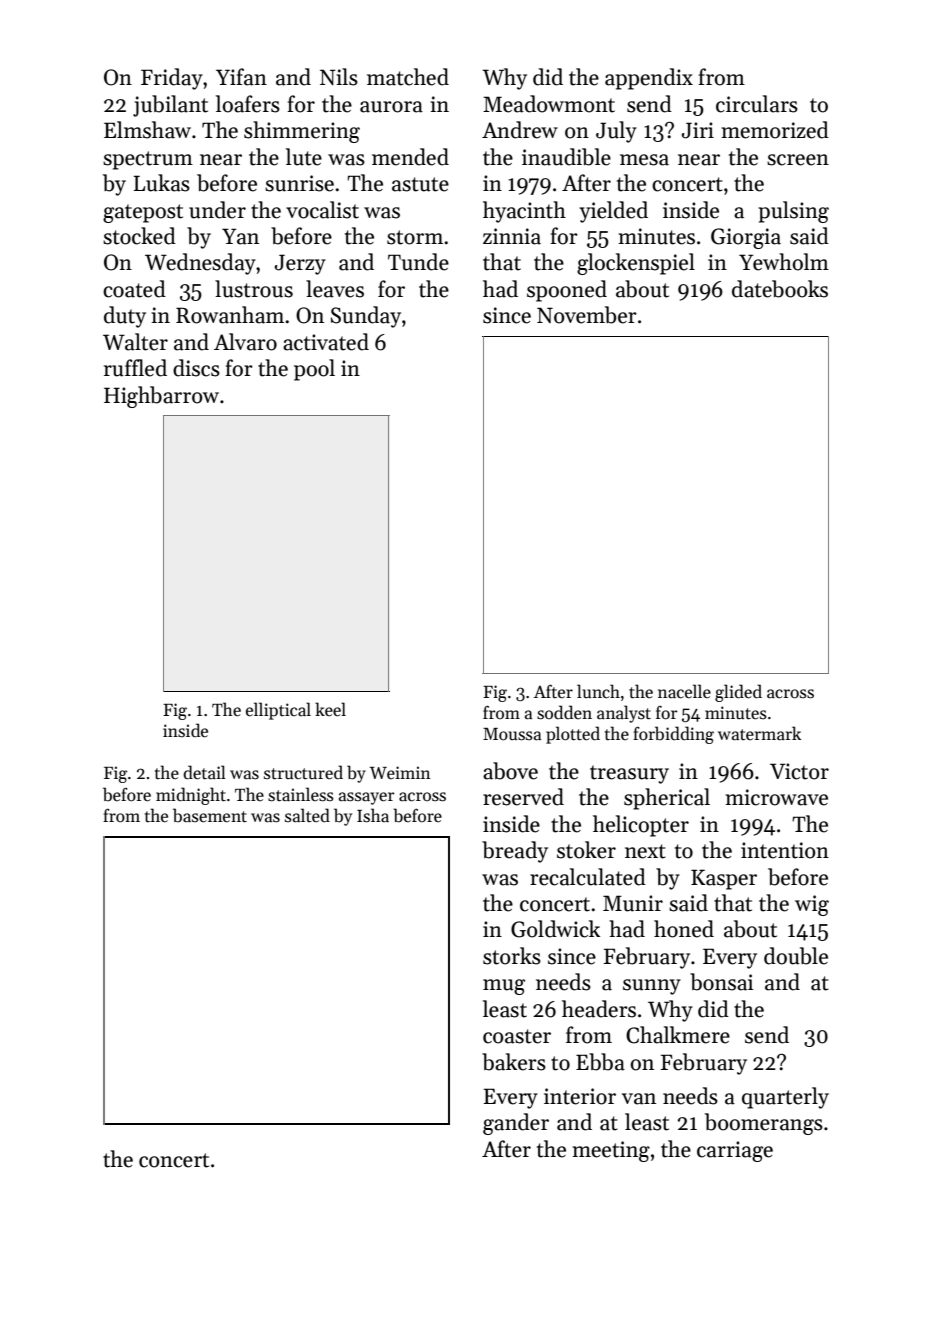 The width and height of the page is (932, 1323). Describe the element at coordinates (812, 905) in the page. I see `wig` at that location.
